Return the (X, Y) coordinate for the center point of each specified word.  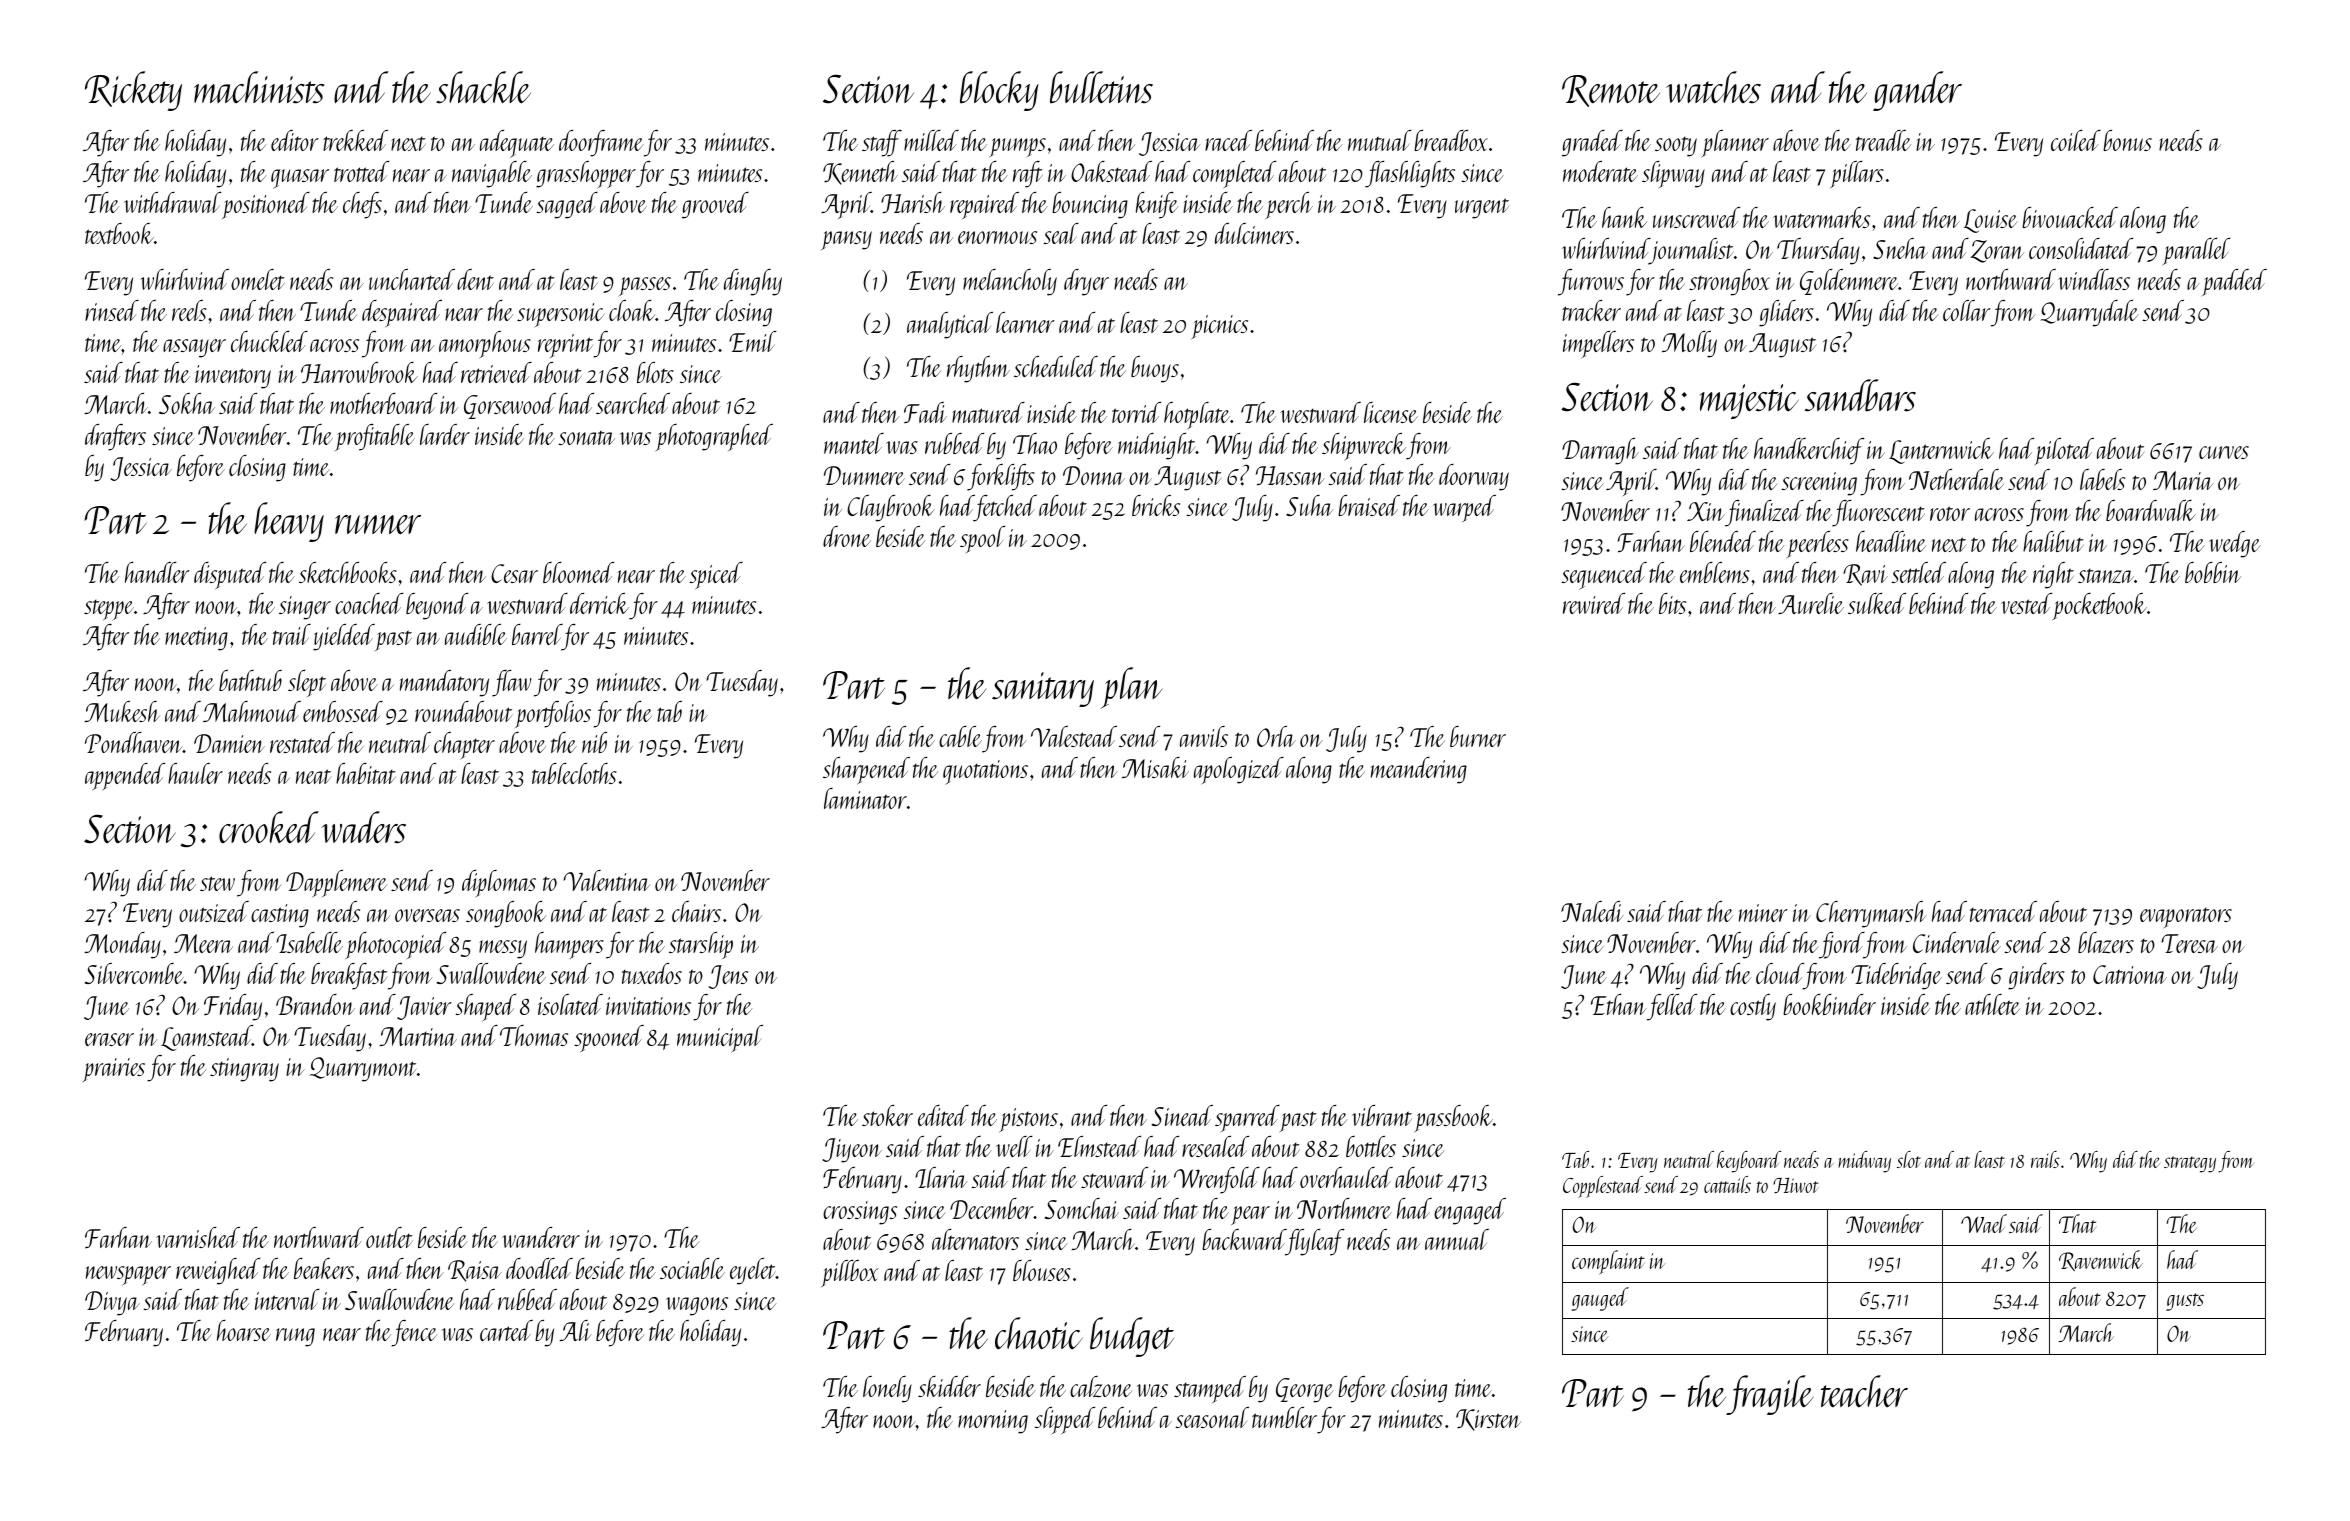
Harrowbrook (359, 372)
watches (1713, 87)
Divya (112, 1303)
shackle (483, 87)
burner (1478, 736)
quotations (985, 772)
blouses (1042, 1270)
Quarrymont (363, 1069)
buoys (1155, 369)
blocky (999, 91)
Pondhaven (134, 742)
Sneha (1900, 248)
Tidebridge (1896, 976)
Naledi (1592, 911)
